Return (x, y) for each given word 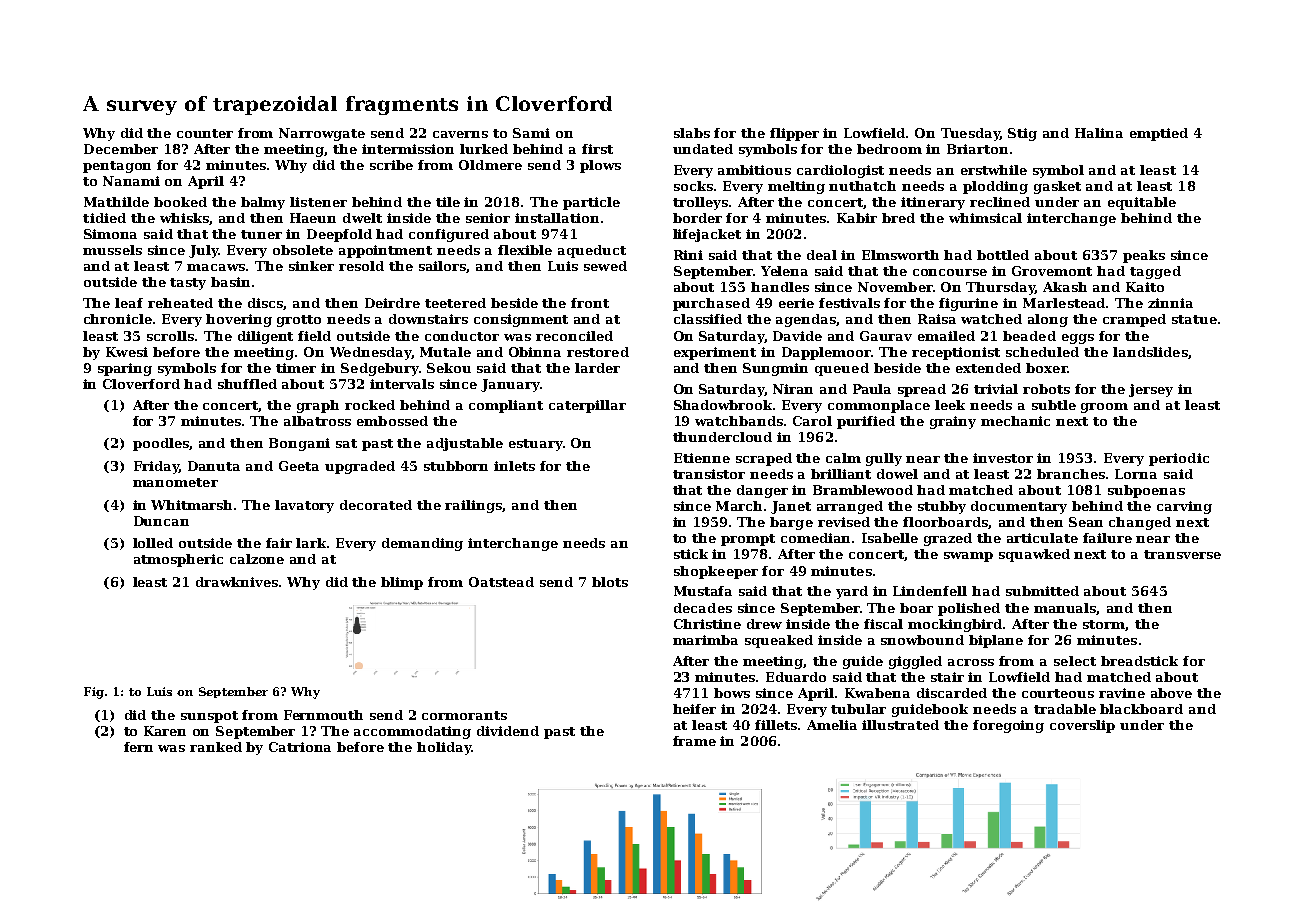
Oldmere (490, 165)
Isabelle (890, 538)
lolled (153, 543)
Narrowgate (322, 134)
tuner (261, 234)
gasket (1057, 187)
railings (474, 506)
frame (694, 741)
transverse (1182, 554)
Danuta (214, 466)
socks (693, 186)
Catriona (300, 747)
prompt (748, 540)
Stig (1022, 134)
